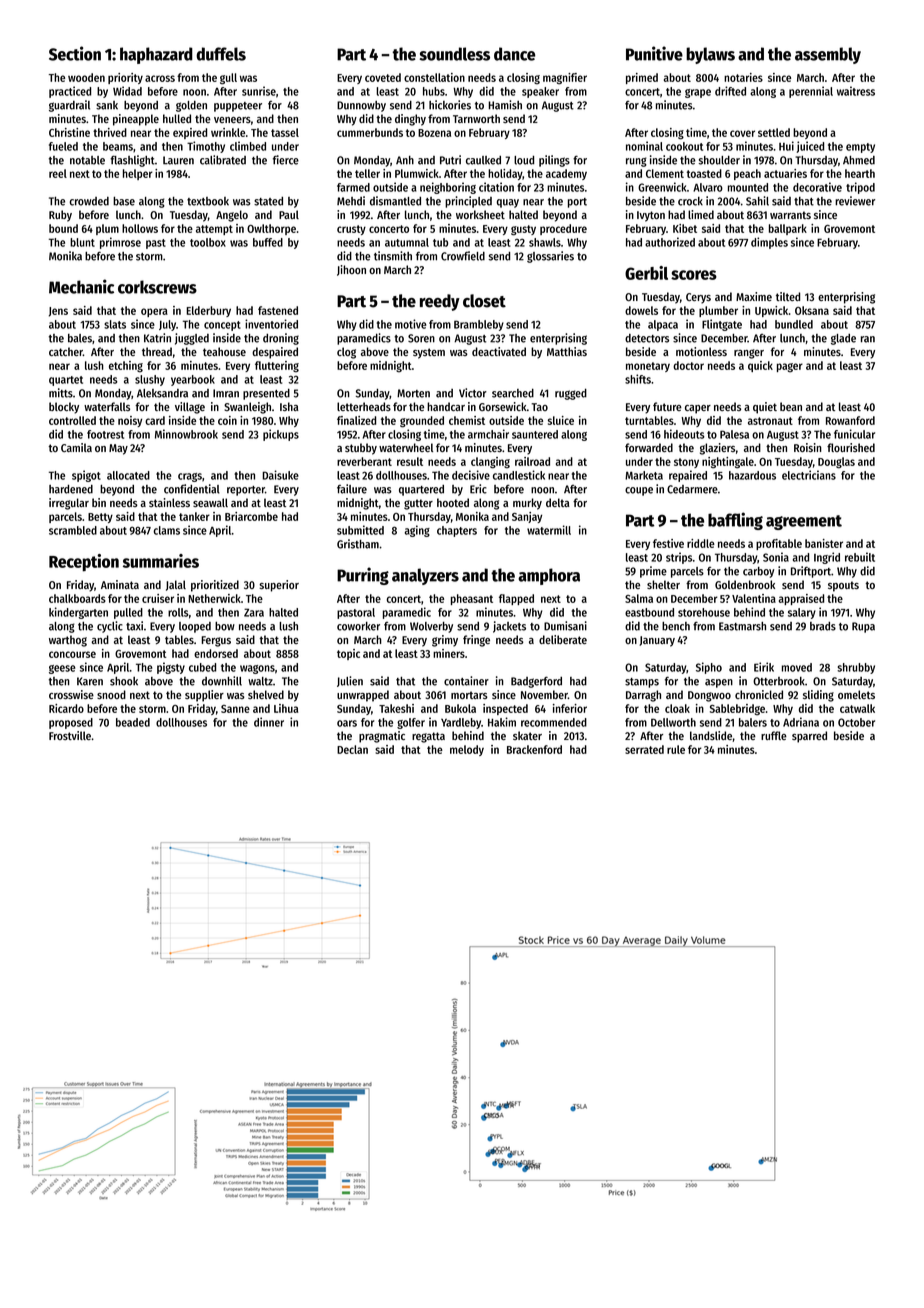 Image resolution: width=924 pixels, height=1308 pixels. What do you see at coordinates (82, 242) in the screenshot?
I see `blunt` at bounding box center [82, 242].
